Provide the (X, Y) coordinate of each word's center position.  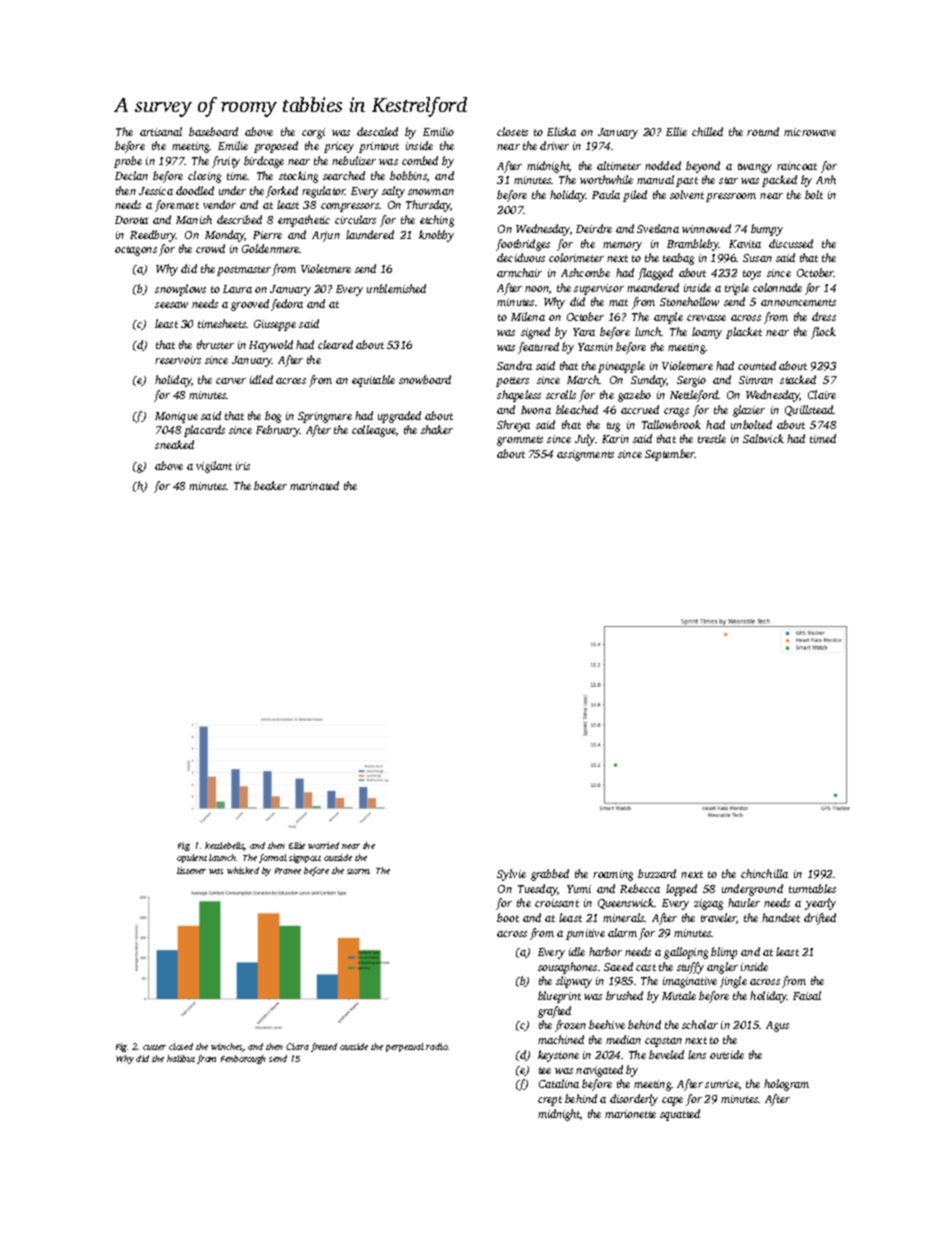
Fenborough (243, 1059)
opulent (192, 858)
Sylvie (511, 875)
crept (550, 1101)
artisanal (161, 131)
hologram (786, 1085)
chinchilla (764, 873)
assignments (585, 455)
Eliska (561, 131)
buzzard (657, 873)
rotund (763, 131)
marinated (314, 485)
